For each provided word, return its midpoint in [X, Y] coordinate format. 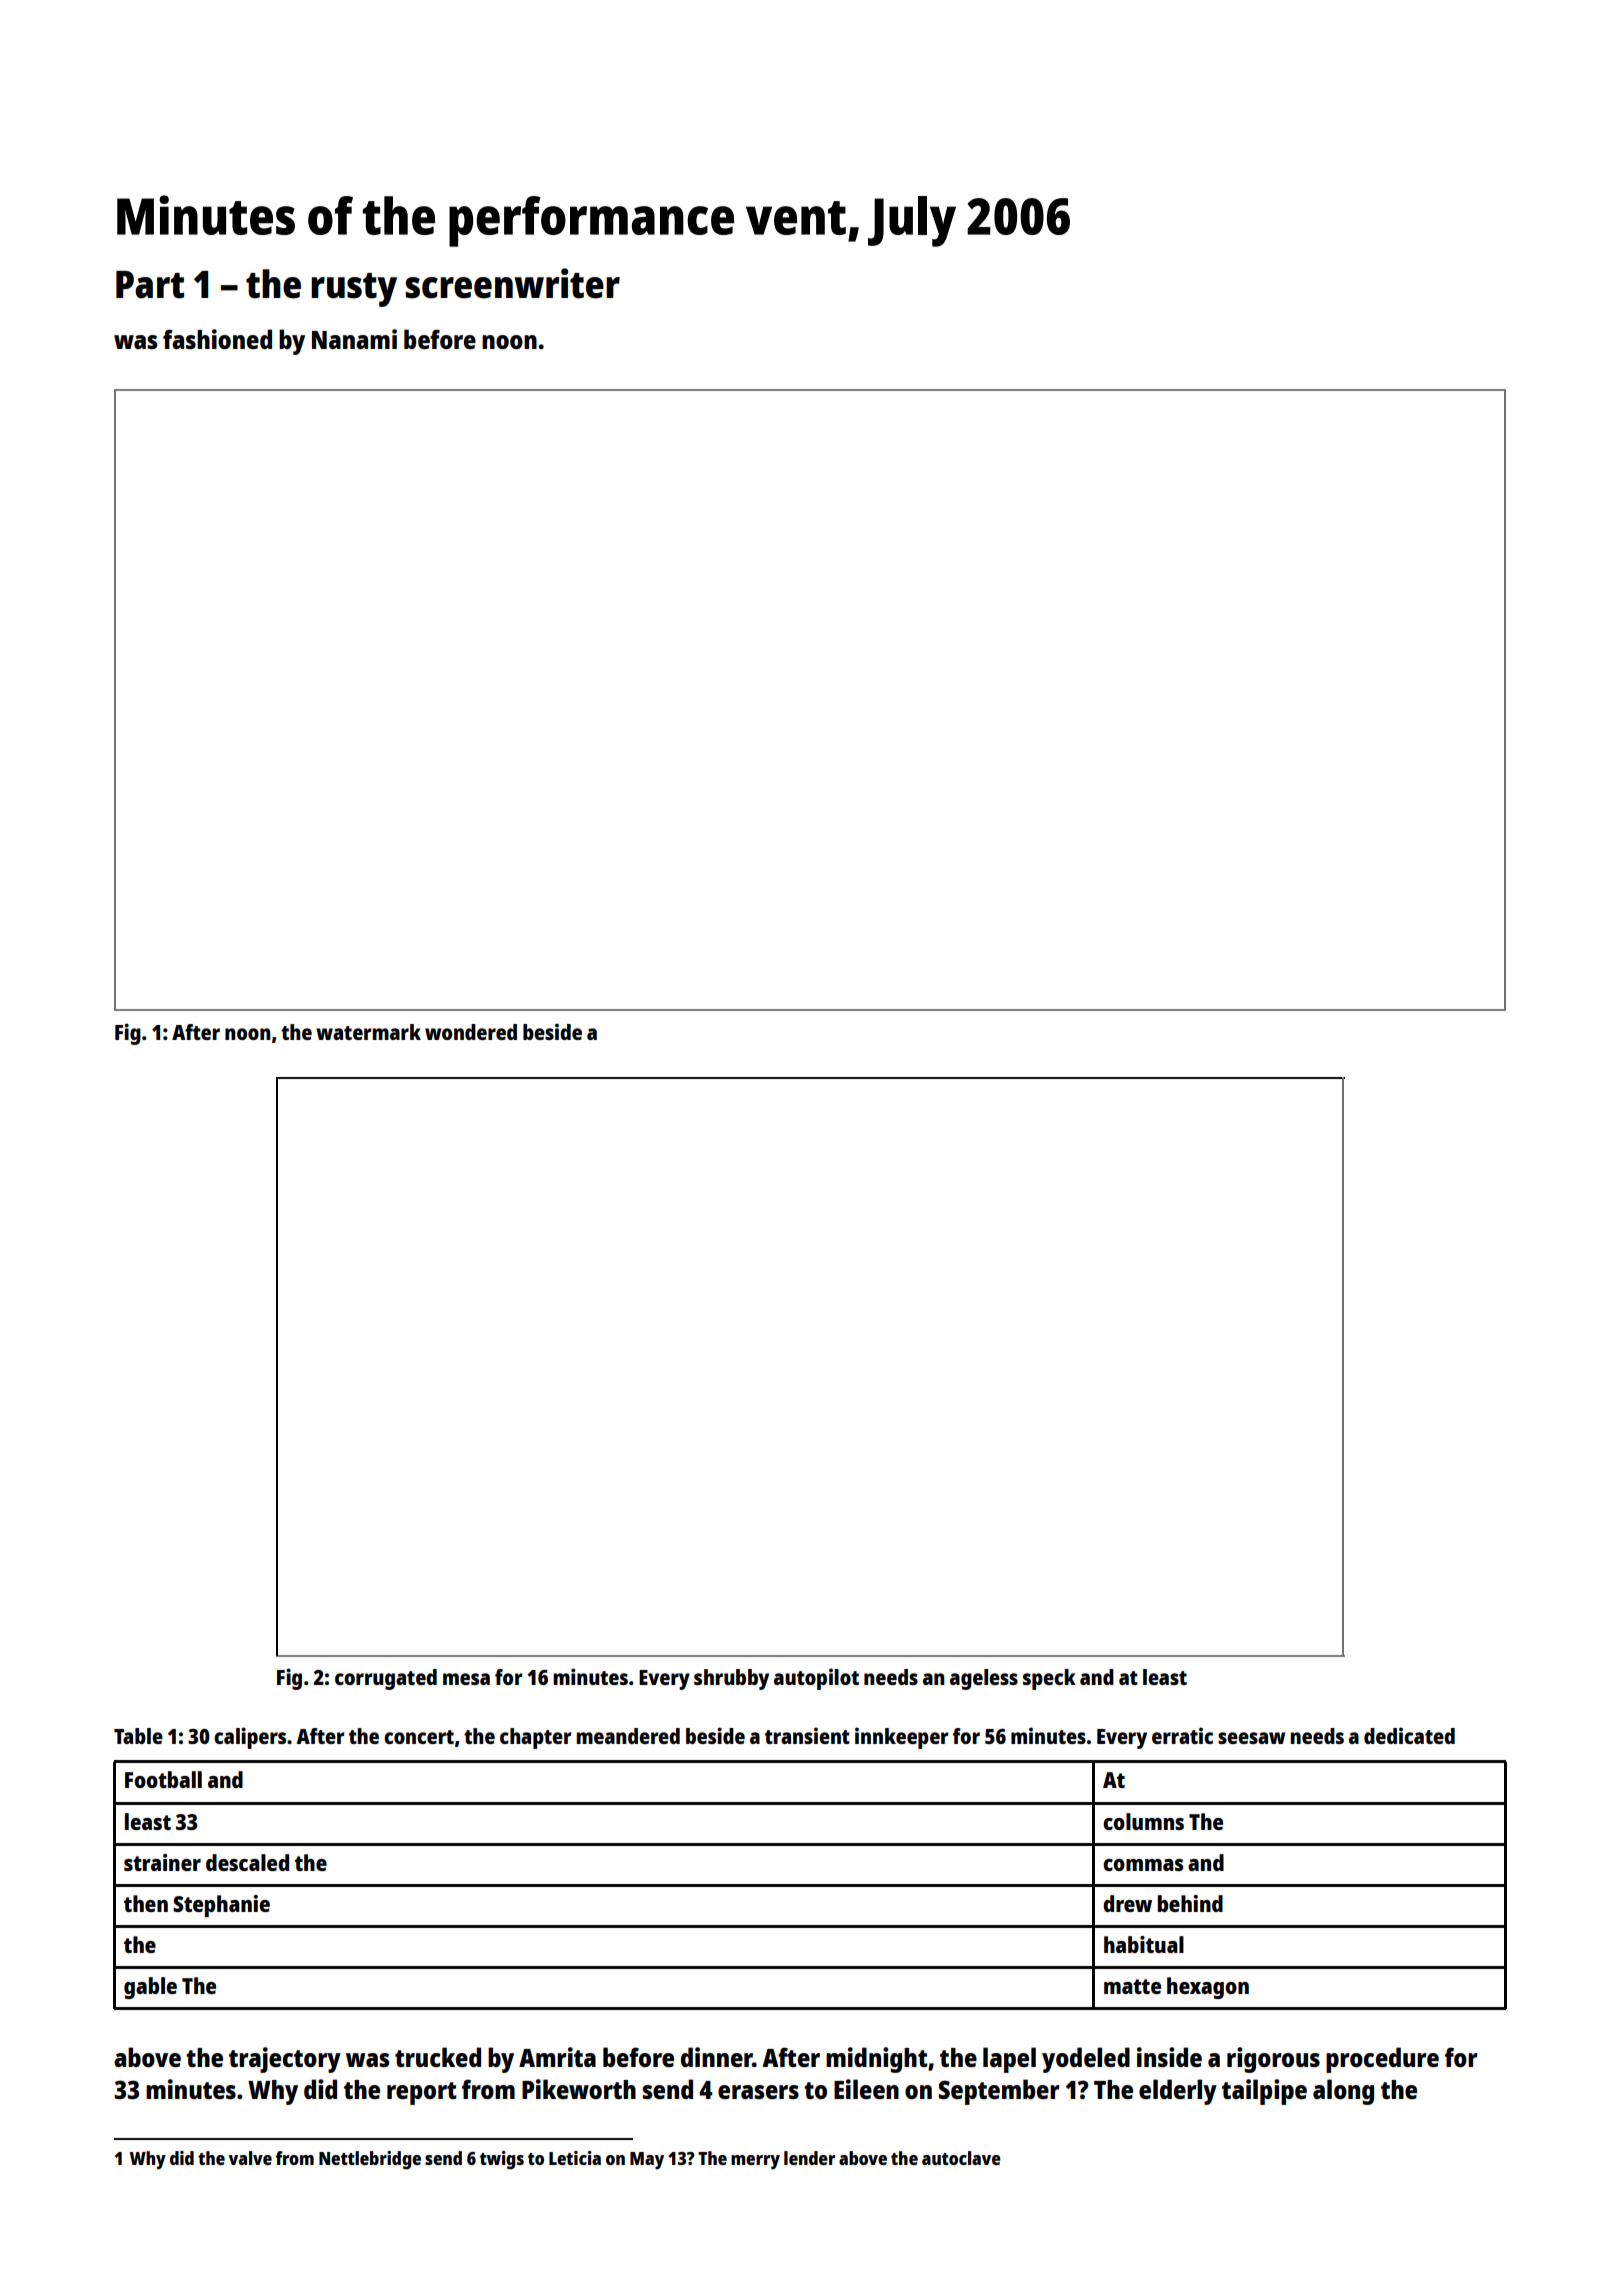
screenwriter [512, 283]
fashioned [217, 339]
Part [150, 285]
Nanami [354, 339]
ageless [984, 1679]
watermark [368, 1032]
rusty [354, 290]
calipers [250, 1738]
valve [250, 2158]
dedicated [1409, 1735]
